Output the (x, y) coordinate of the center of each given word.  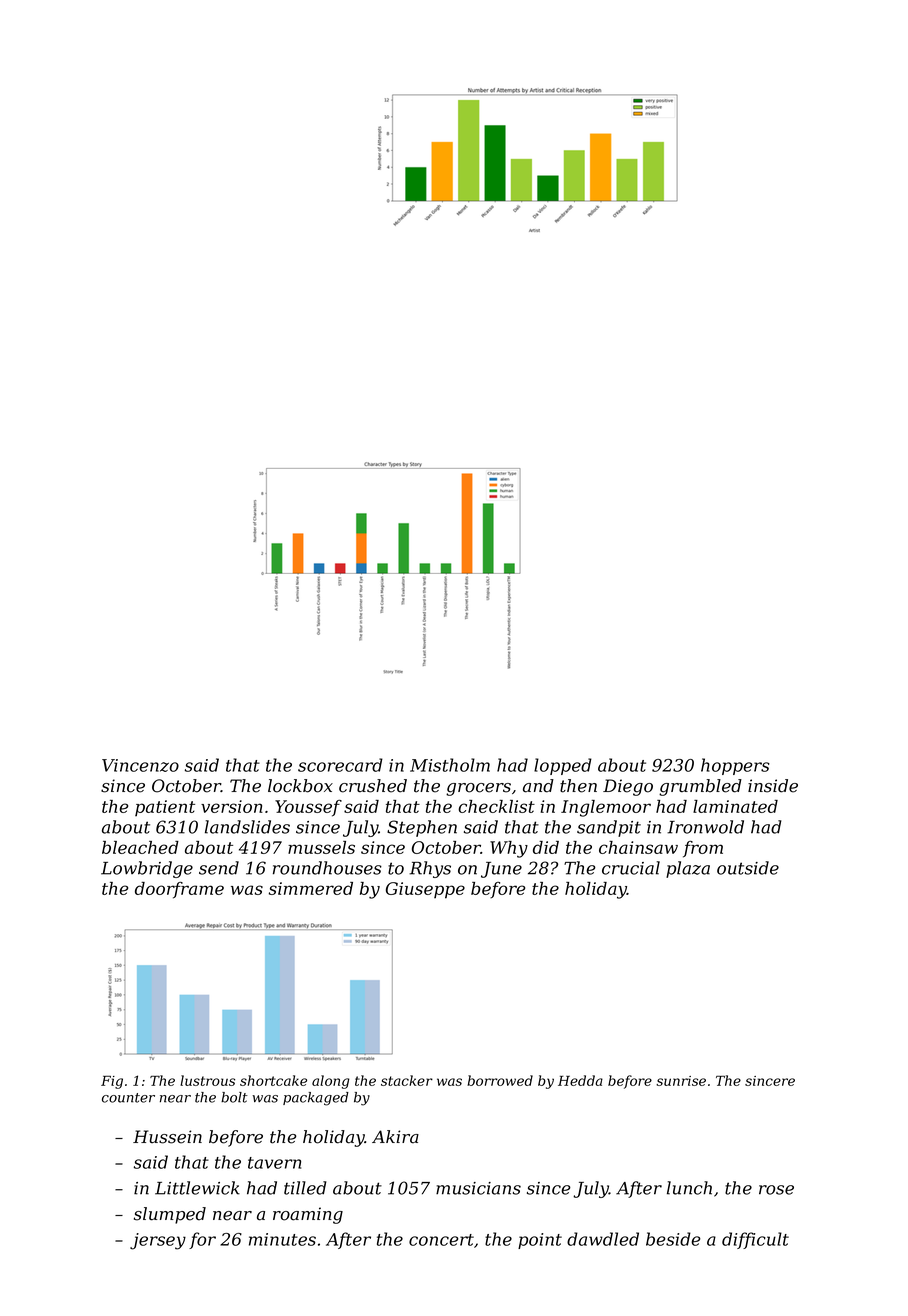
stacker (407, 1080)
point (540, 1241)
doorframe (179, 890)
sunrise (681, 1081)
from (703, 849)
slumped (170, 1215)
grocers (478, 789)
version (232, 806)
